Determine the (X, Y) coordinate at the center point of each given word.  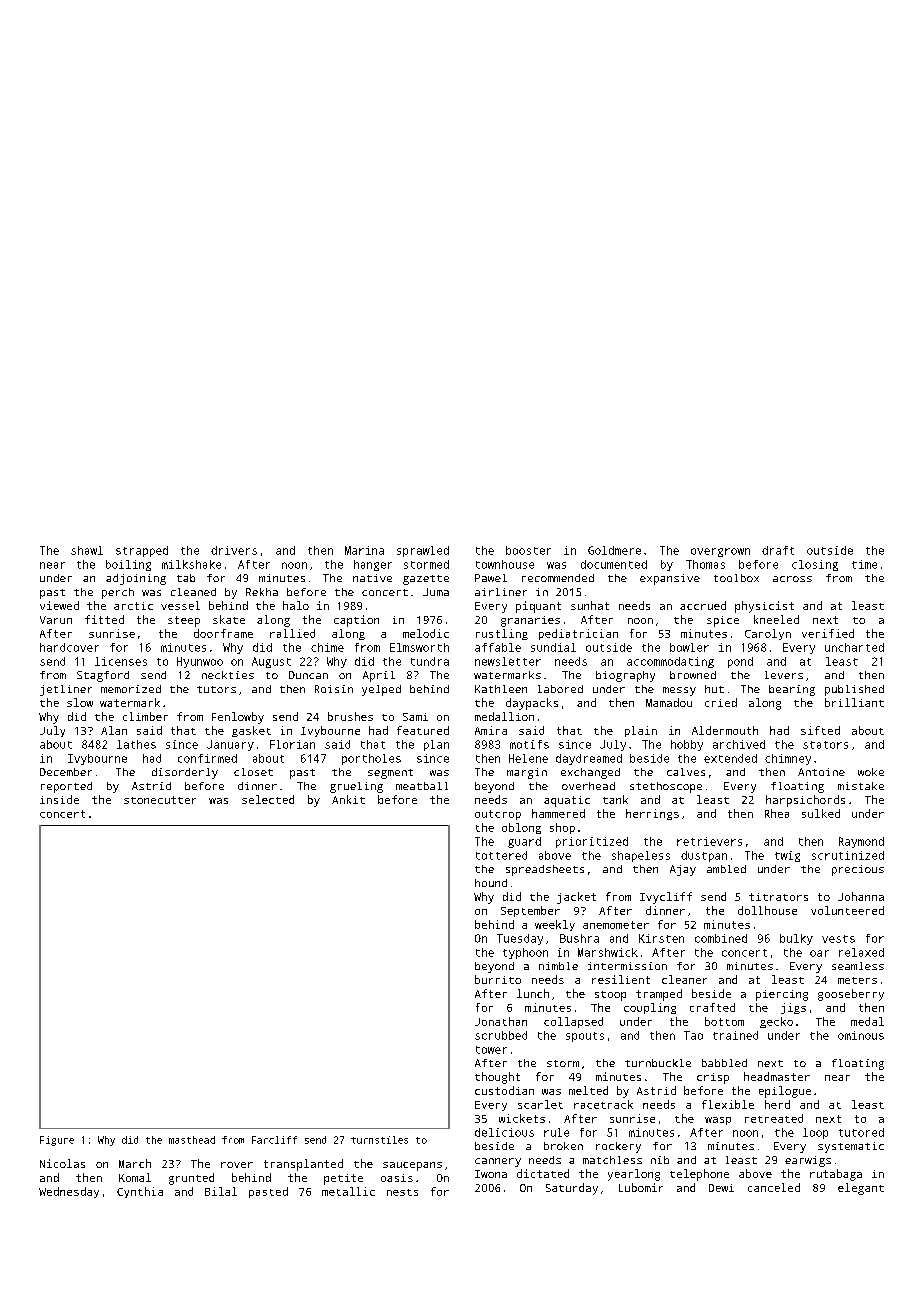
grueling (356, 787)
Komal (135, 1177)
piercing (782, 995)
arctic (133, 606)
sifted (820, 730)
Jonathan (501, 1021)
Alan (114, 730)
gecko (776, 1022)
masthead (192, 1140)
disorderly (185, 773)
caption (356, 621)
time (864, 564)
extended (730, 758)
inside (59, 799)
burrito (498, 979)
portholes (371, 759)
